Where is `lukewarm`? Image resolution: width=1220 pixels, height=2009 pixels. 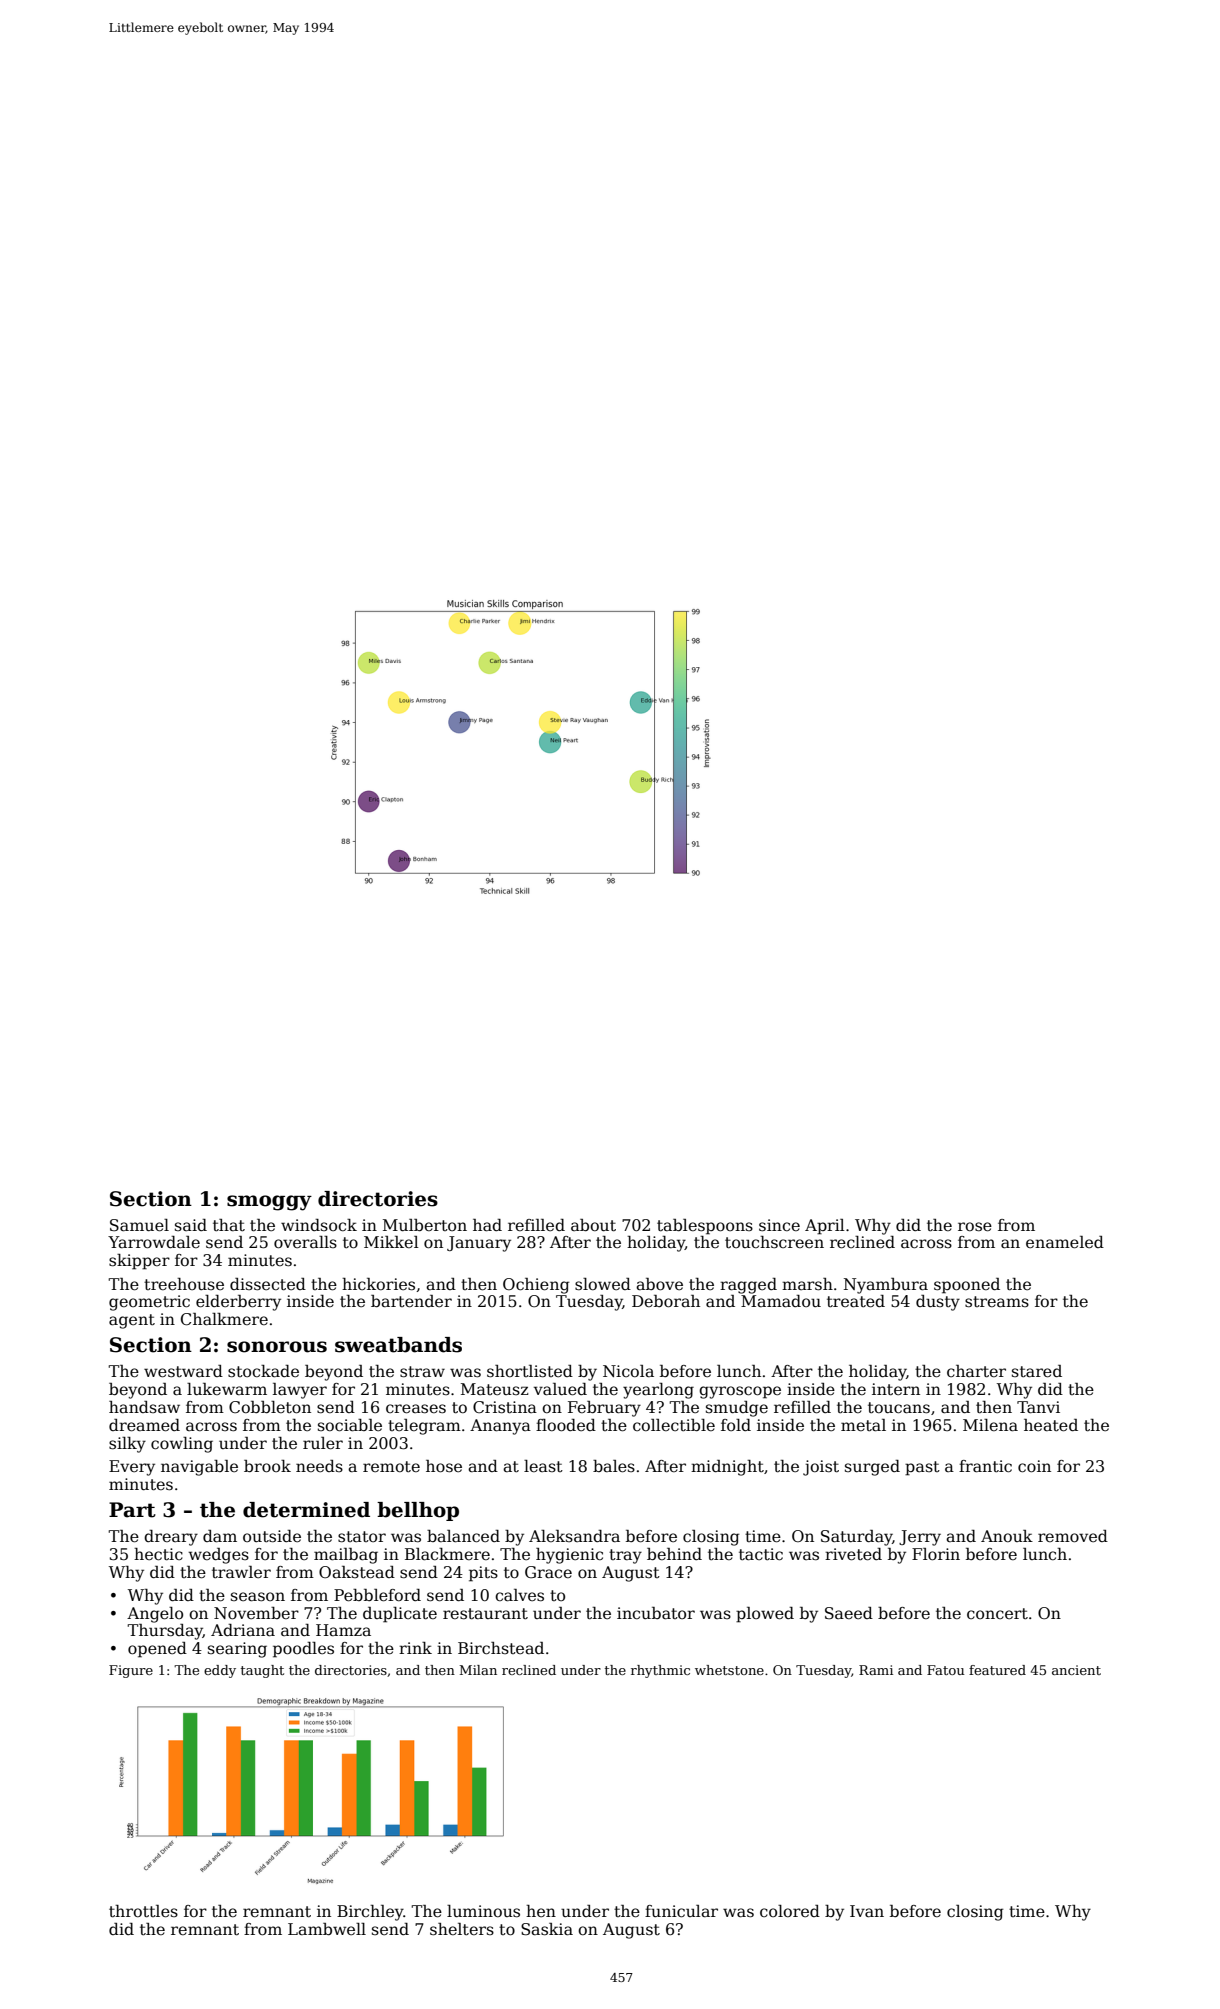 lukewarm is located at coordinates (227, 1389).
